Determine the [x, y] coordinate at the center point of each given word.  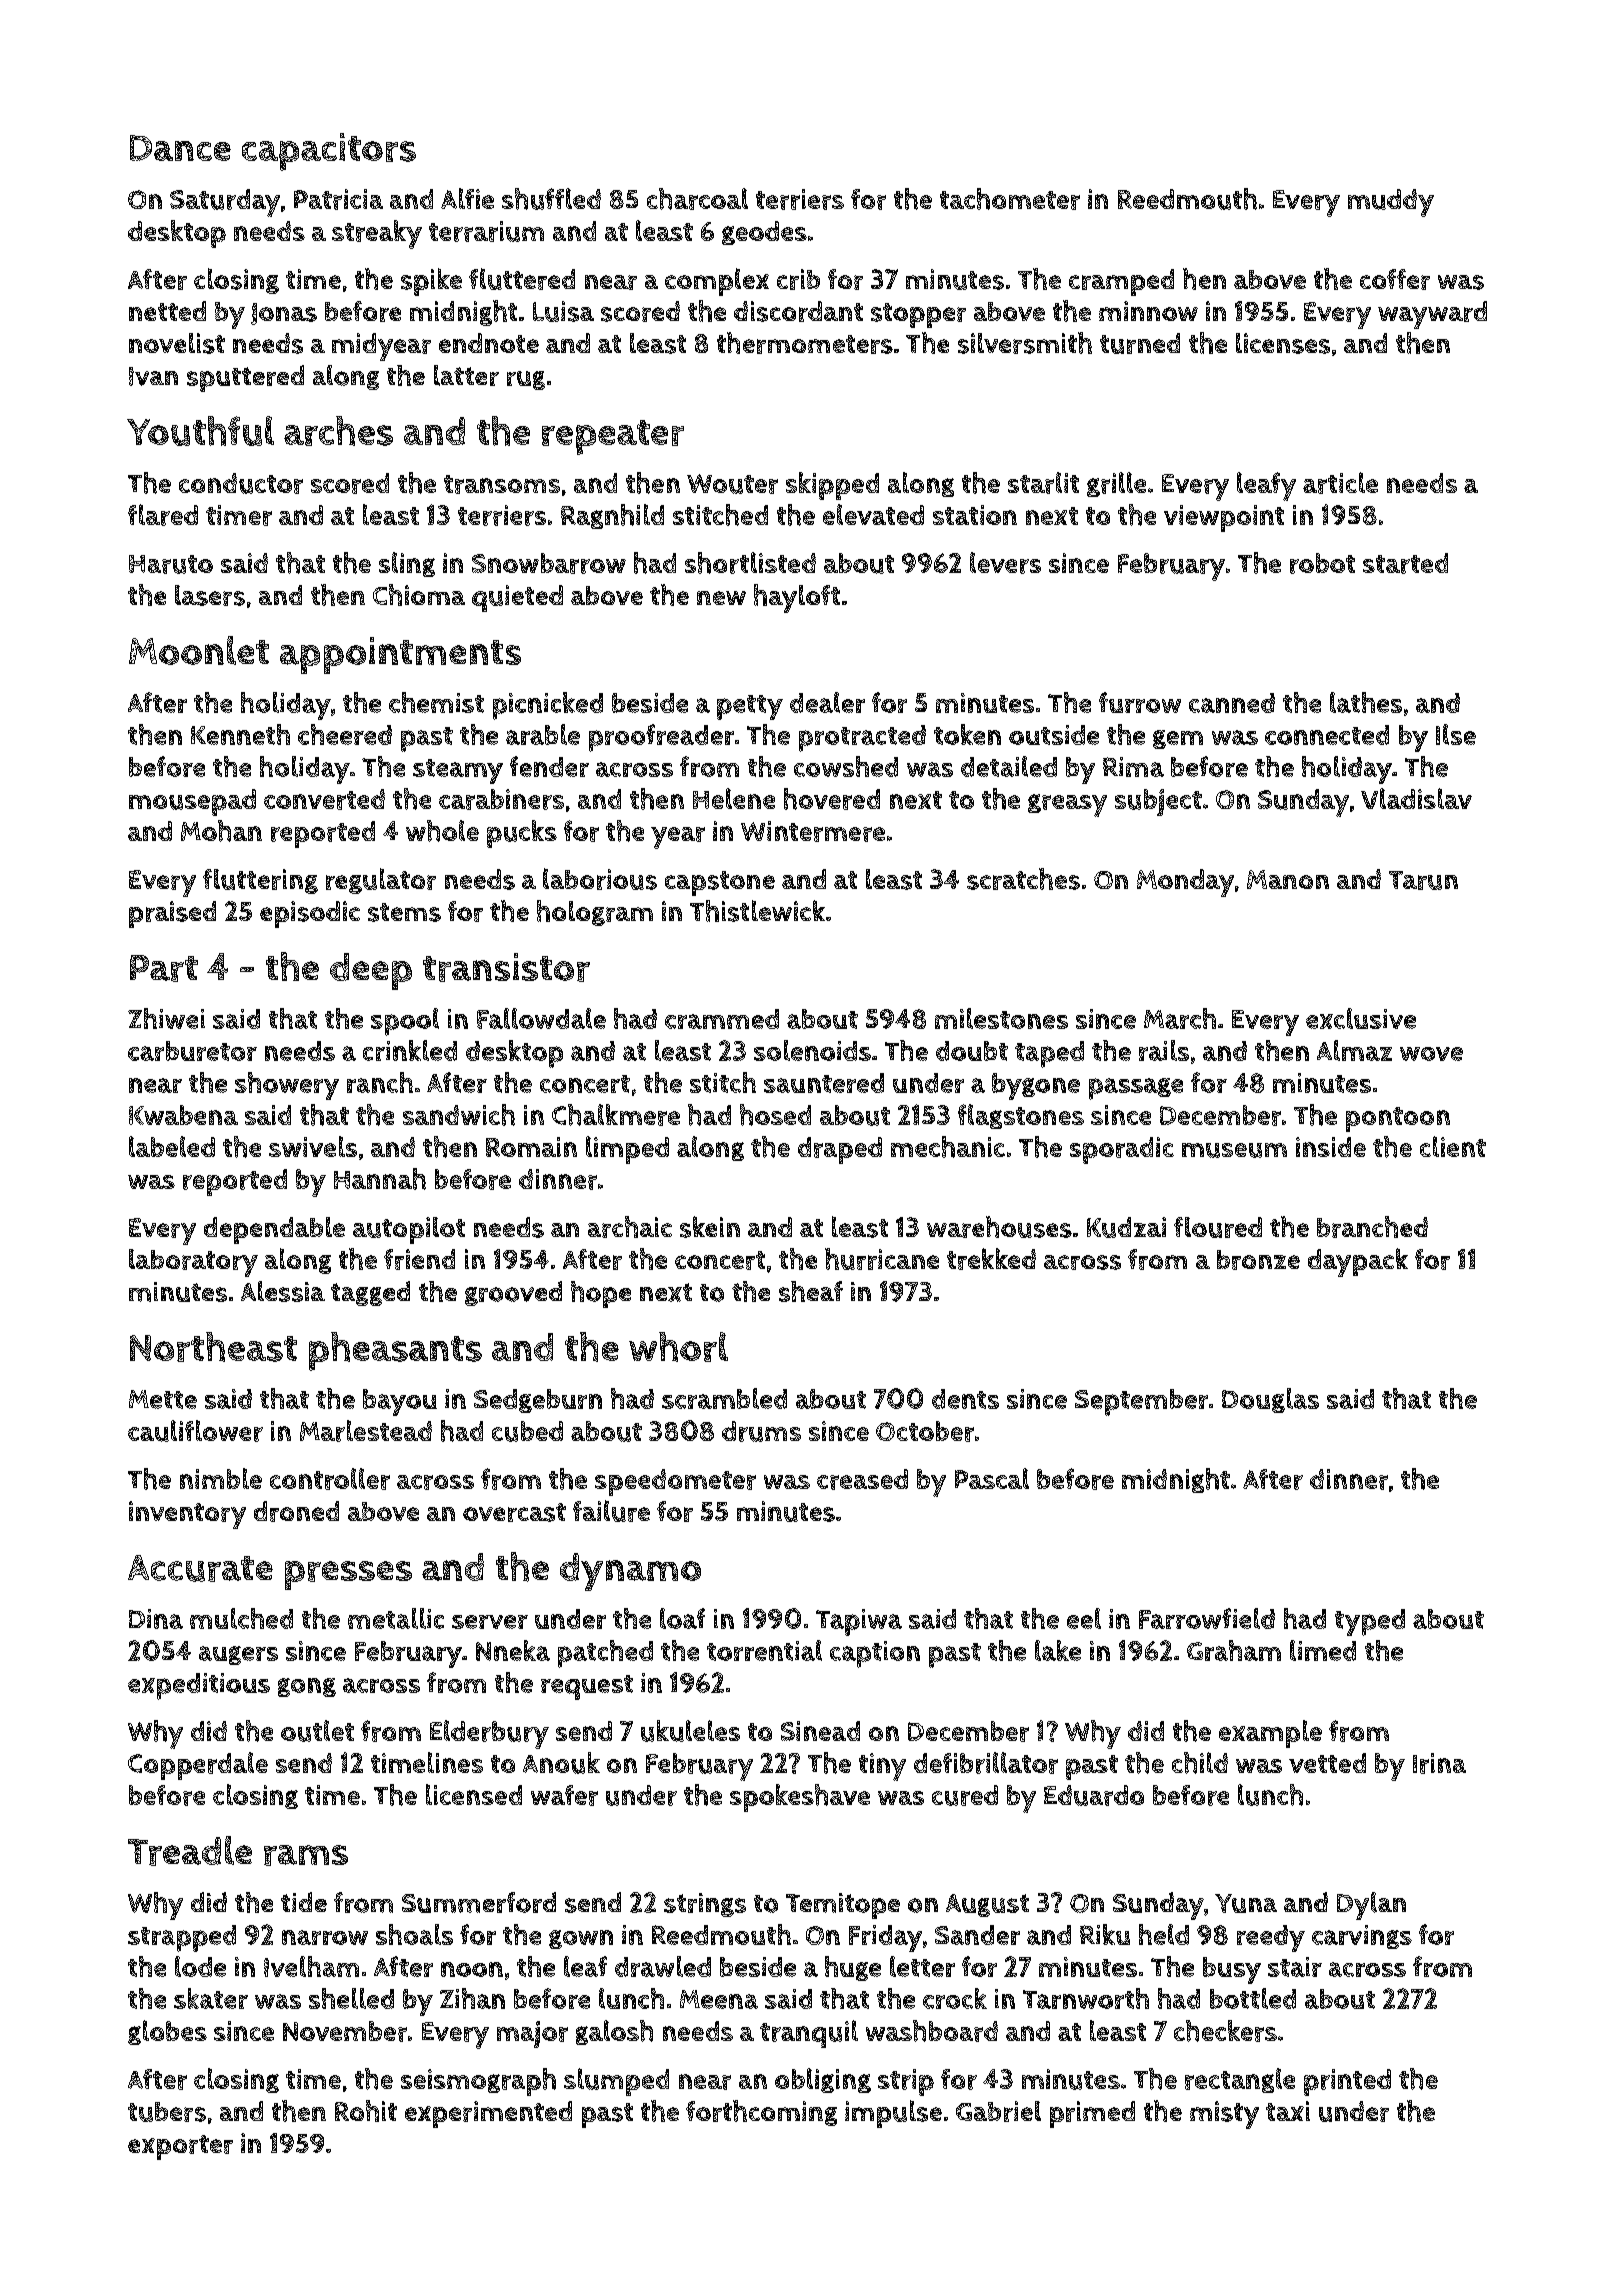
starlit [1043, 483]
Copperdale [198, 1766]
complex [717, 282]
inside [1331, 1147]
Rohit [366, 2111]
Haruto [171, 564]
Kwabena [183, 1115]
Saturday [225, 203]
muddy [1391, 203]
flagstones [1021, 1116]
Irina [1439, 1763]
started [1405, 563]
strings [705, 1905]
